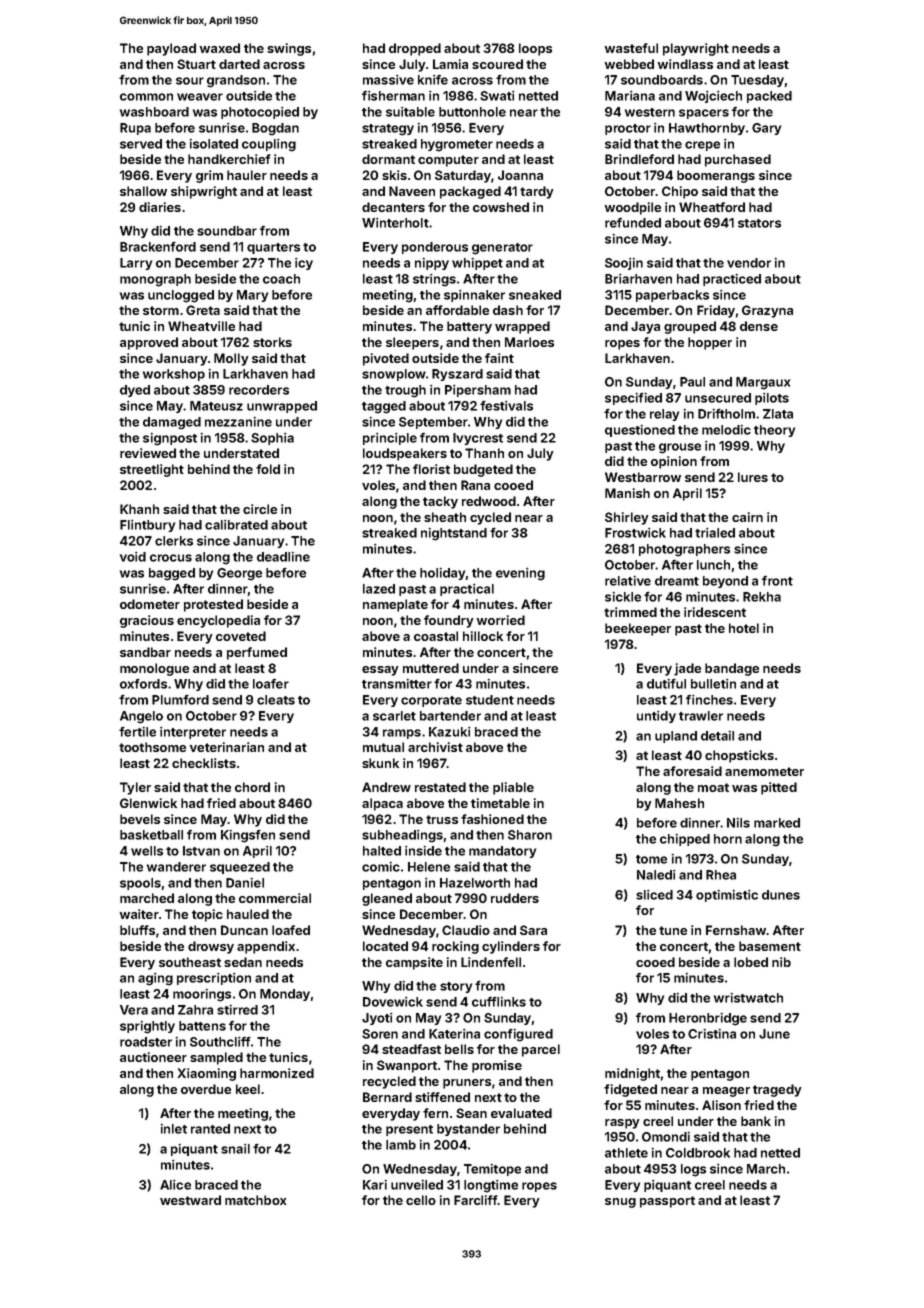 The image size is (924, 1308). Describe the element at coordinates (454, 534) in the screenshot. I see `nightstand` at that location.
